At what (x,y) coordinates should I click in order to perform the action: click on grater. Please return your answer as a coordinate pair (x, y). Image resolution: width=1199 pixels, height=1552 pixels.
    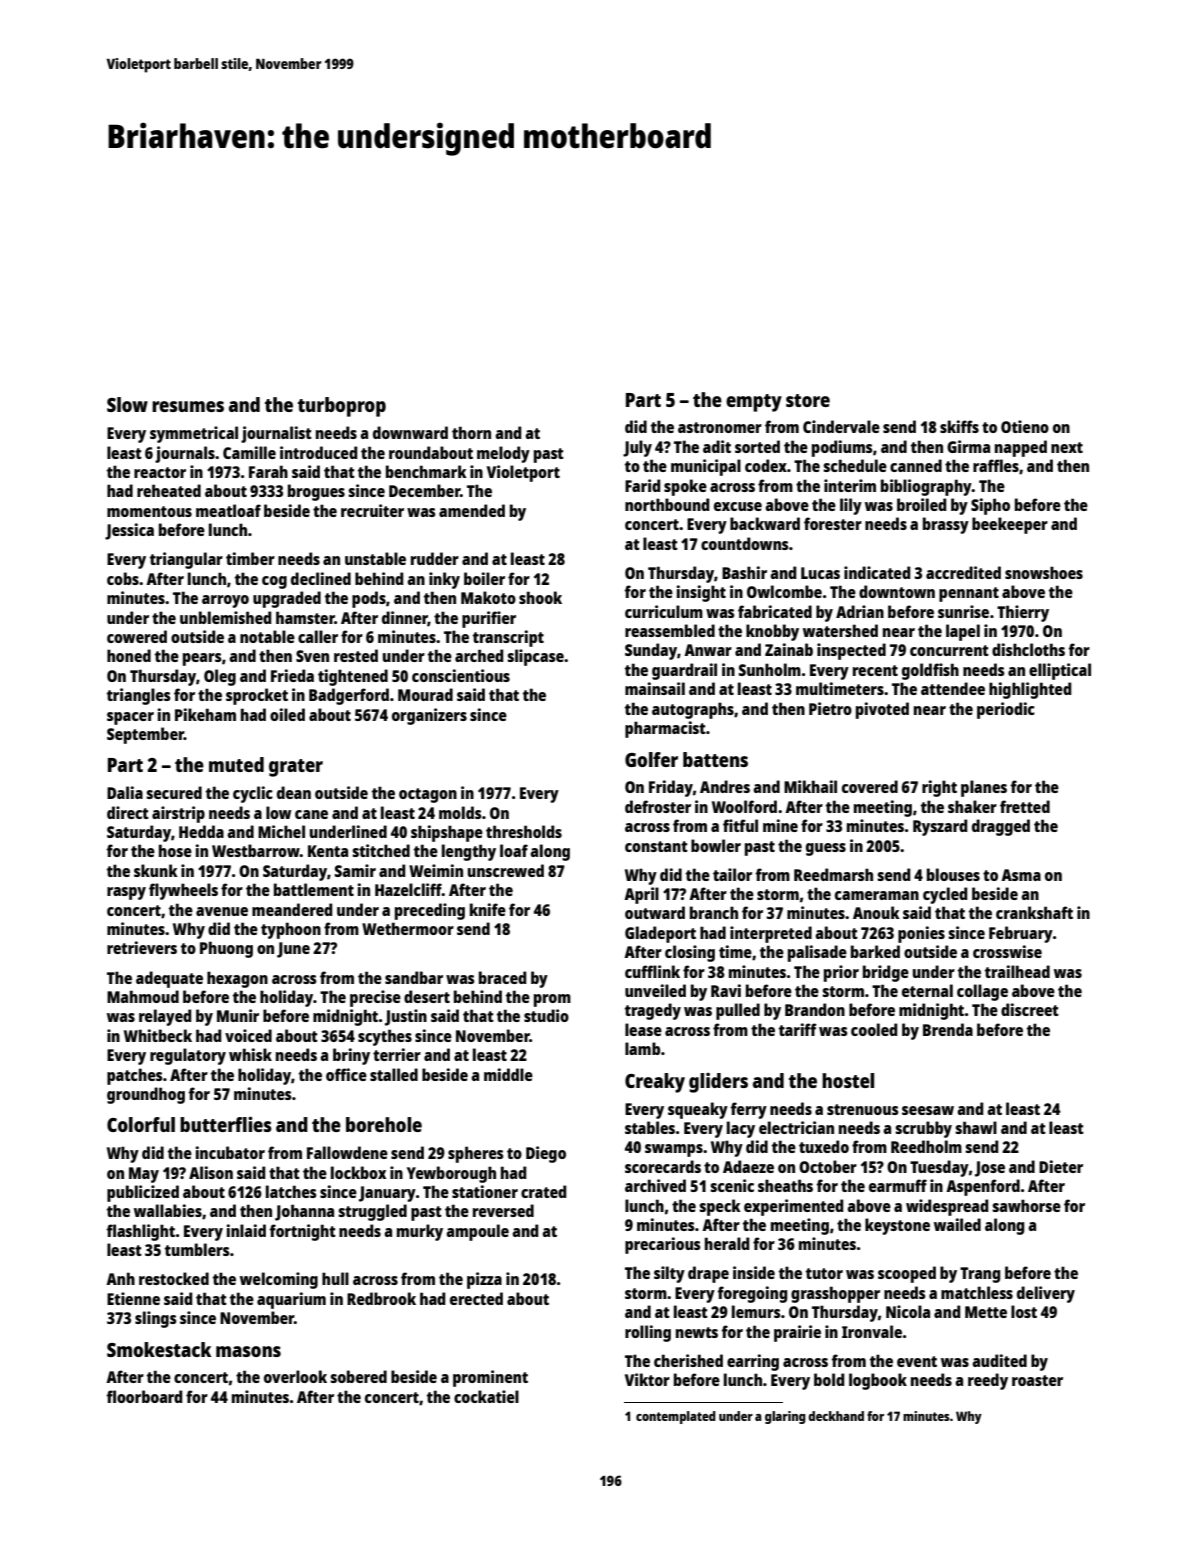
    Looking at the image, I should click on (296, 768).
